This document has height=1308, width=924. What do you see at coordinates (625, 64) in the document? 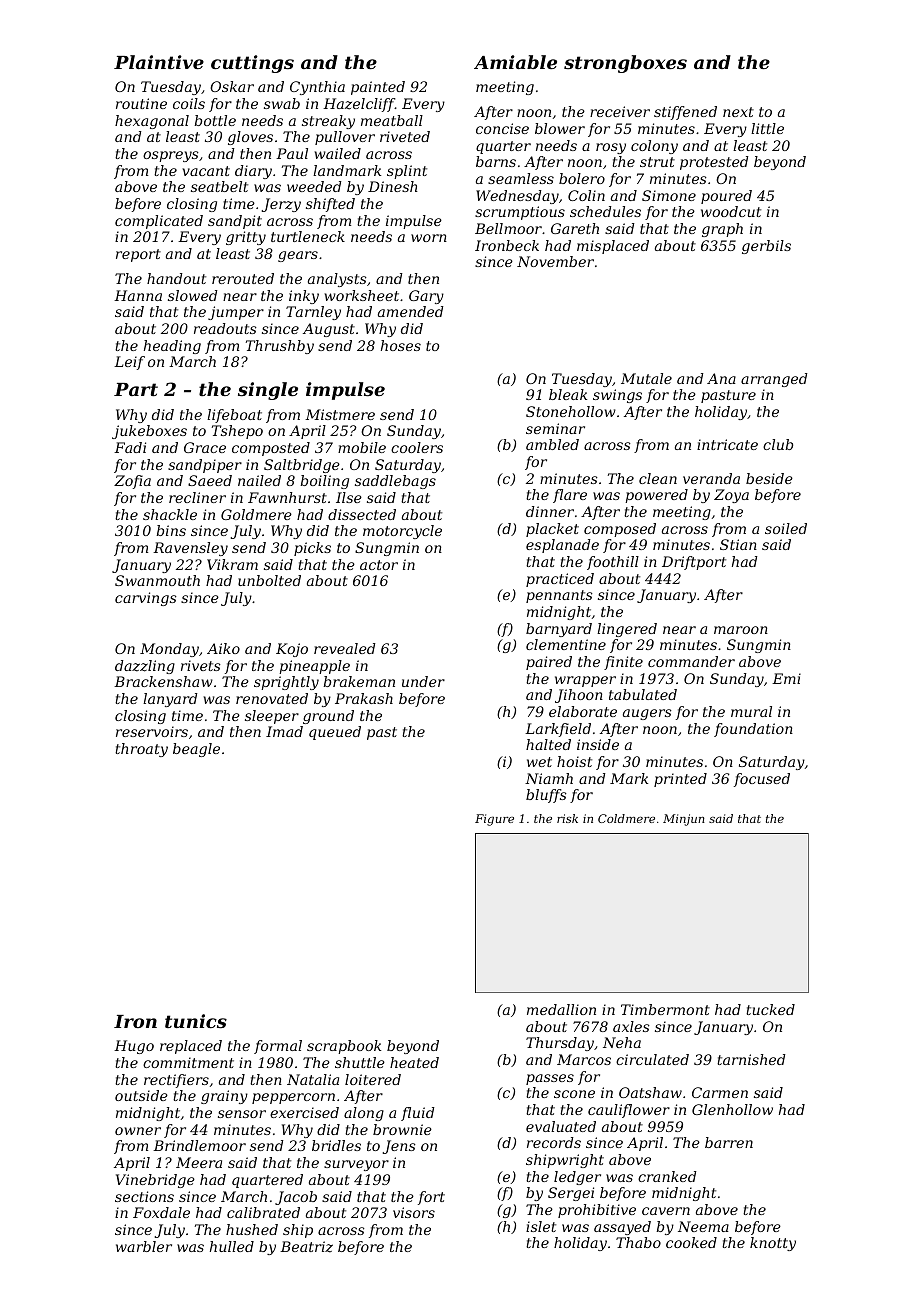
I see `strongboxes` at bounding box center [625, 64].
